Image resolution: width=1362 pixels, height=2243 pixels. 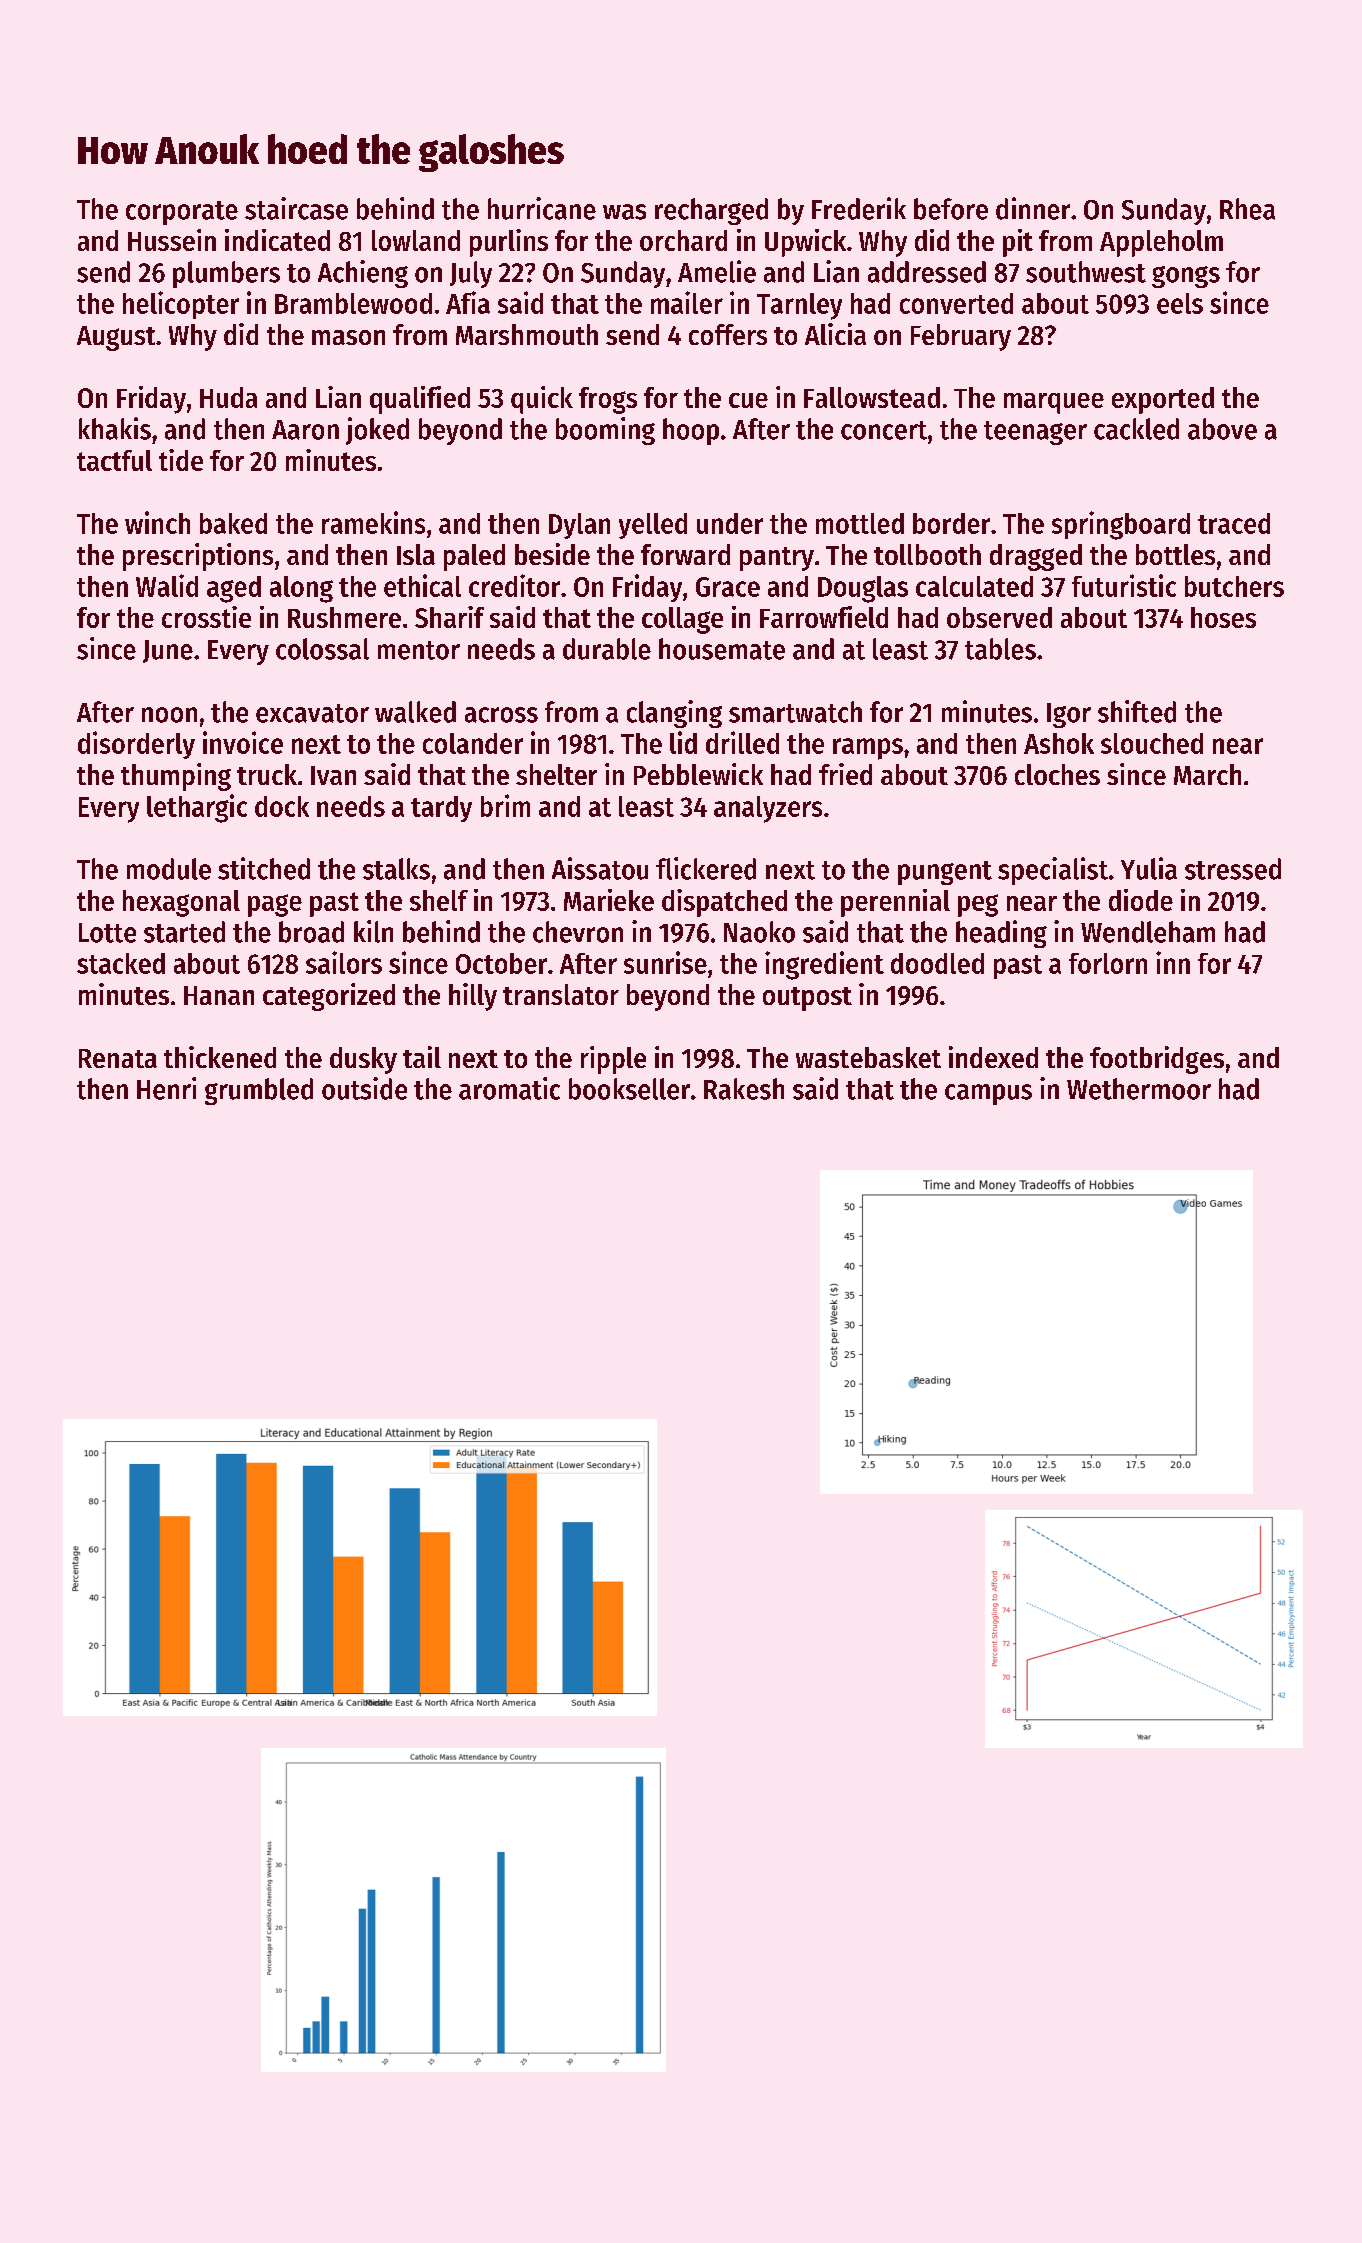 I want to click on pungent, so click(x=945, y=873).
